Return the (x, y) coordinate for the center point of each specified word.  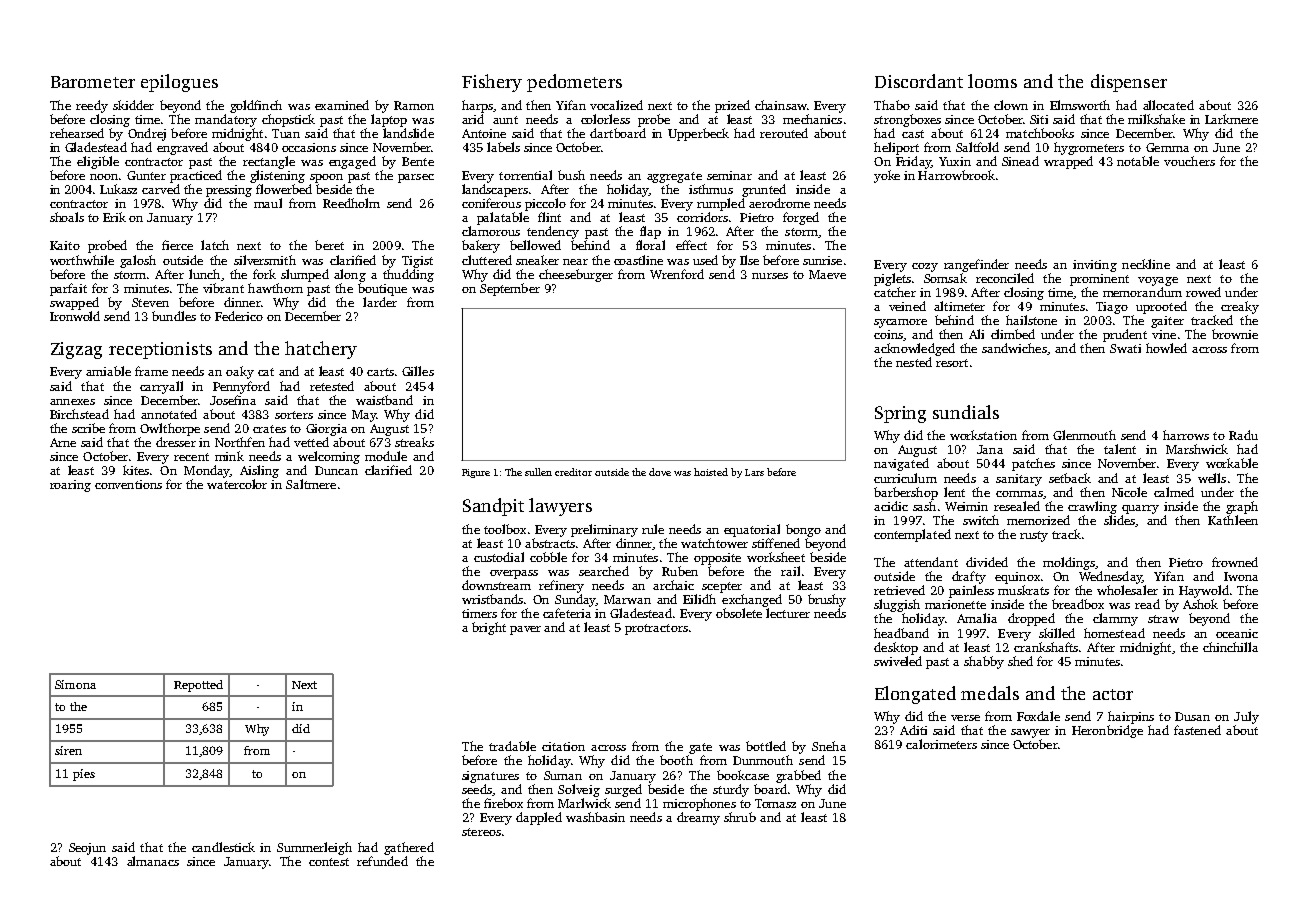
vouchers (1189, 161)
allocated (1168, 105)
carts (380, 372)
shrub (740, 817)
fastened (1197, 730)
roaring (70, 486)
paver (525, 630)
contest (329, 862)
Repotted (198, 686)
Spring (900, 414)
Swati (1125, 348)
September (510, 289)
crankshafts (1046, 647)
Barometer (93, 82)
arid (473, 119)
